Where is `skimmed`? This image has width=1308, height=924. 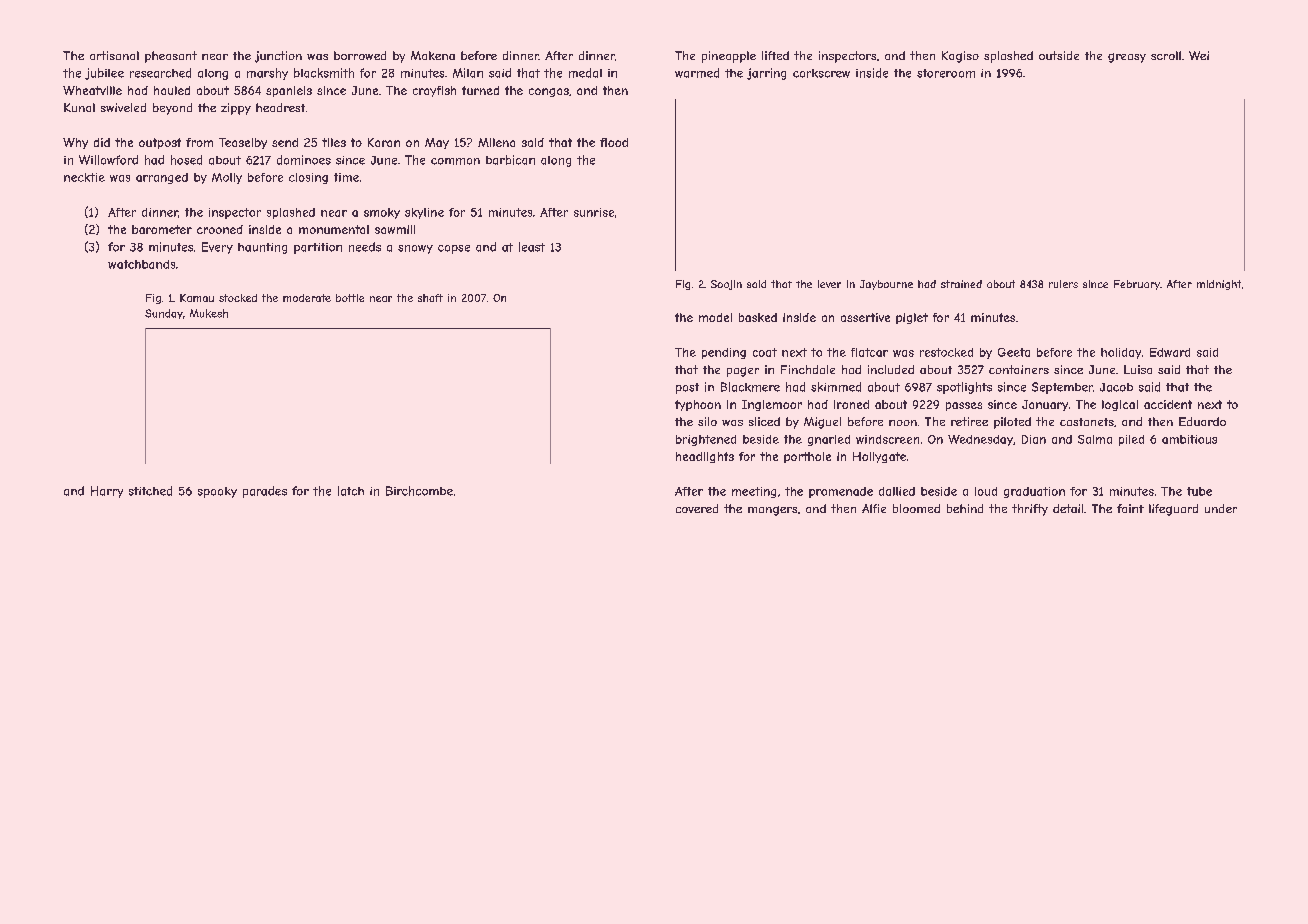 skimmed is located at coordinates (836, 387).
